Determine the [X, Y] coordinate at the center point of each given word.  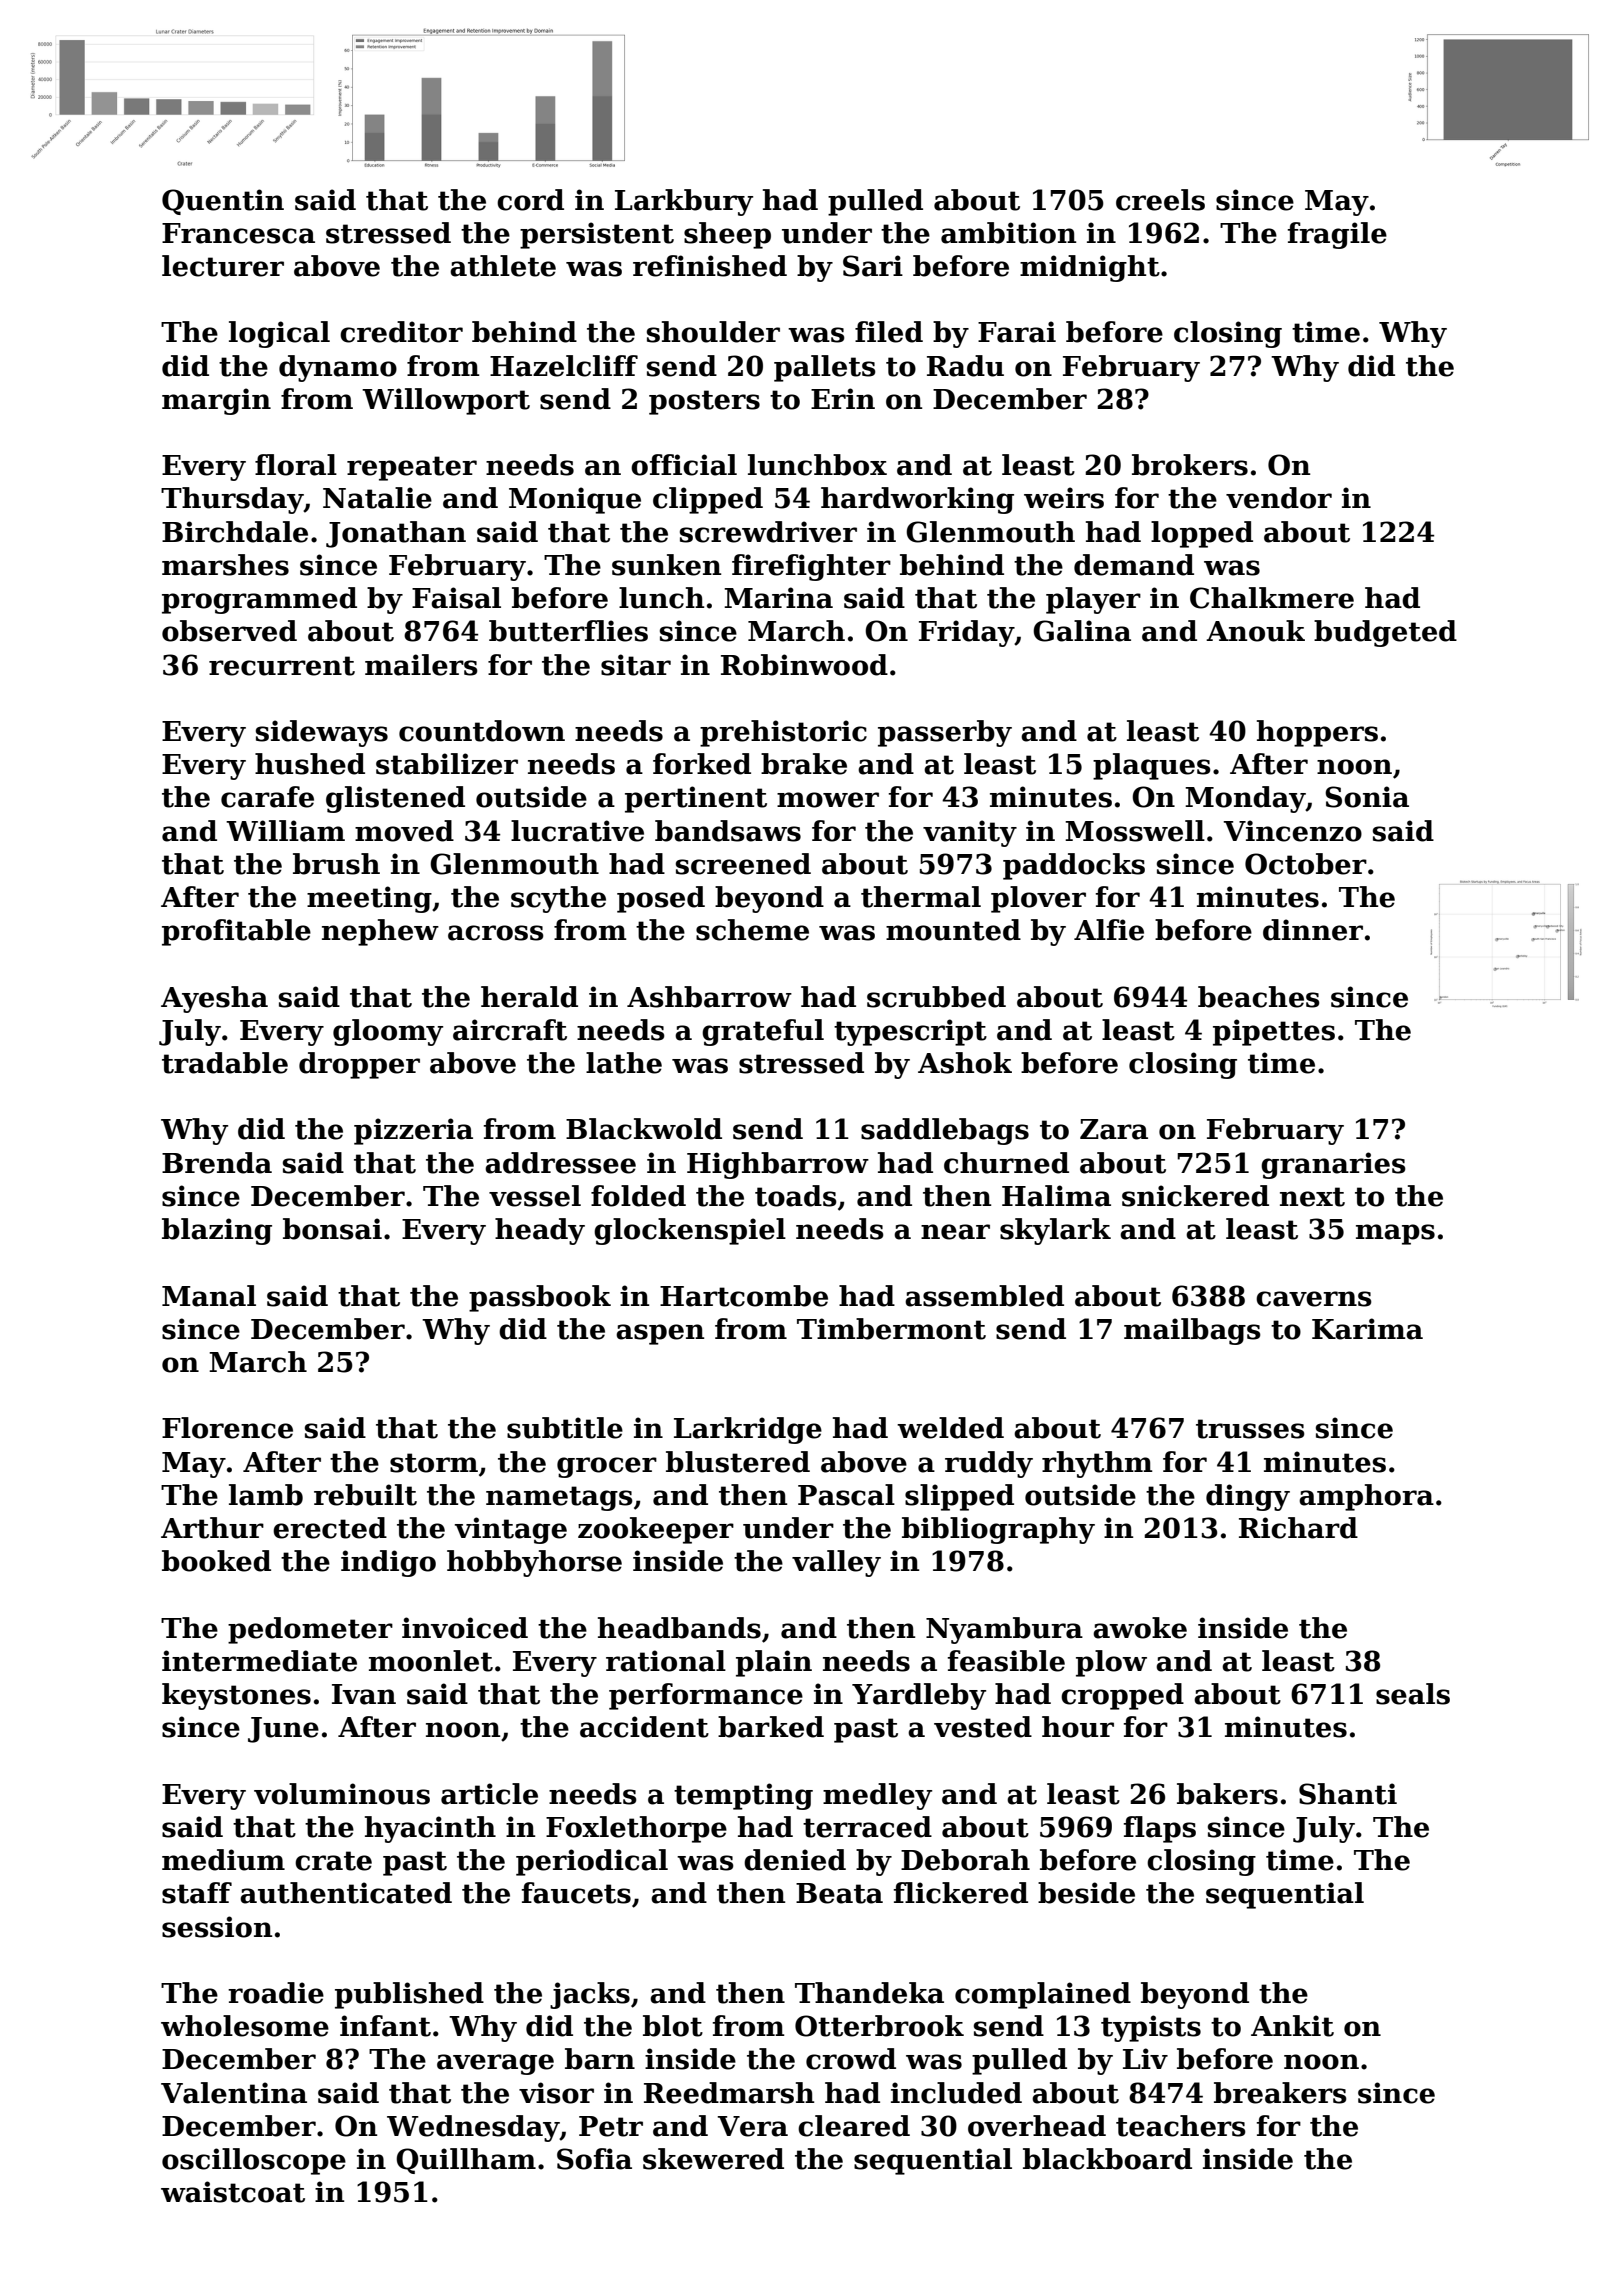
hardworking [917, 500]
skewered [713, 2159]
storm [434, 1463]
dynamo [338, 368]
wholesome [245, 2026]
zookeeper [656, 1530]
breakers [1280, 2093]
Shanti [1348, 1794]
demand [1134, 565]
